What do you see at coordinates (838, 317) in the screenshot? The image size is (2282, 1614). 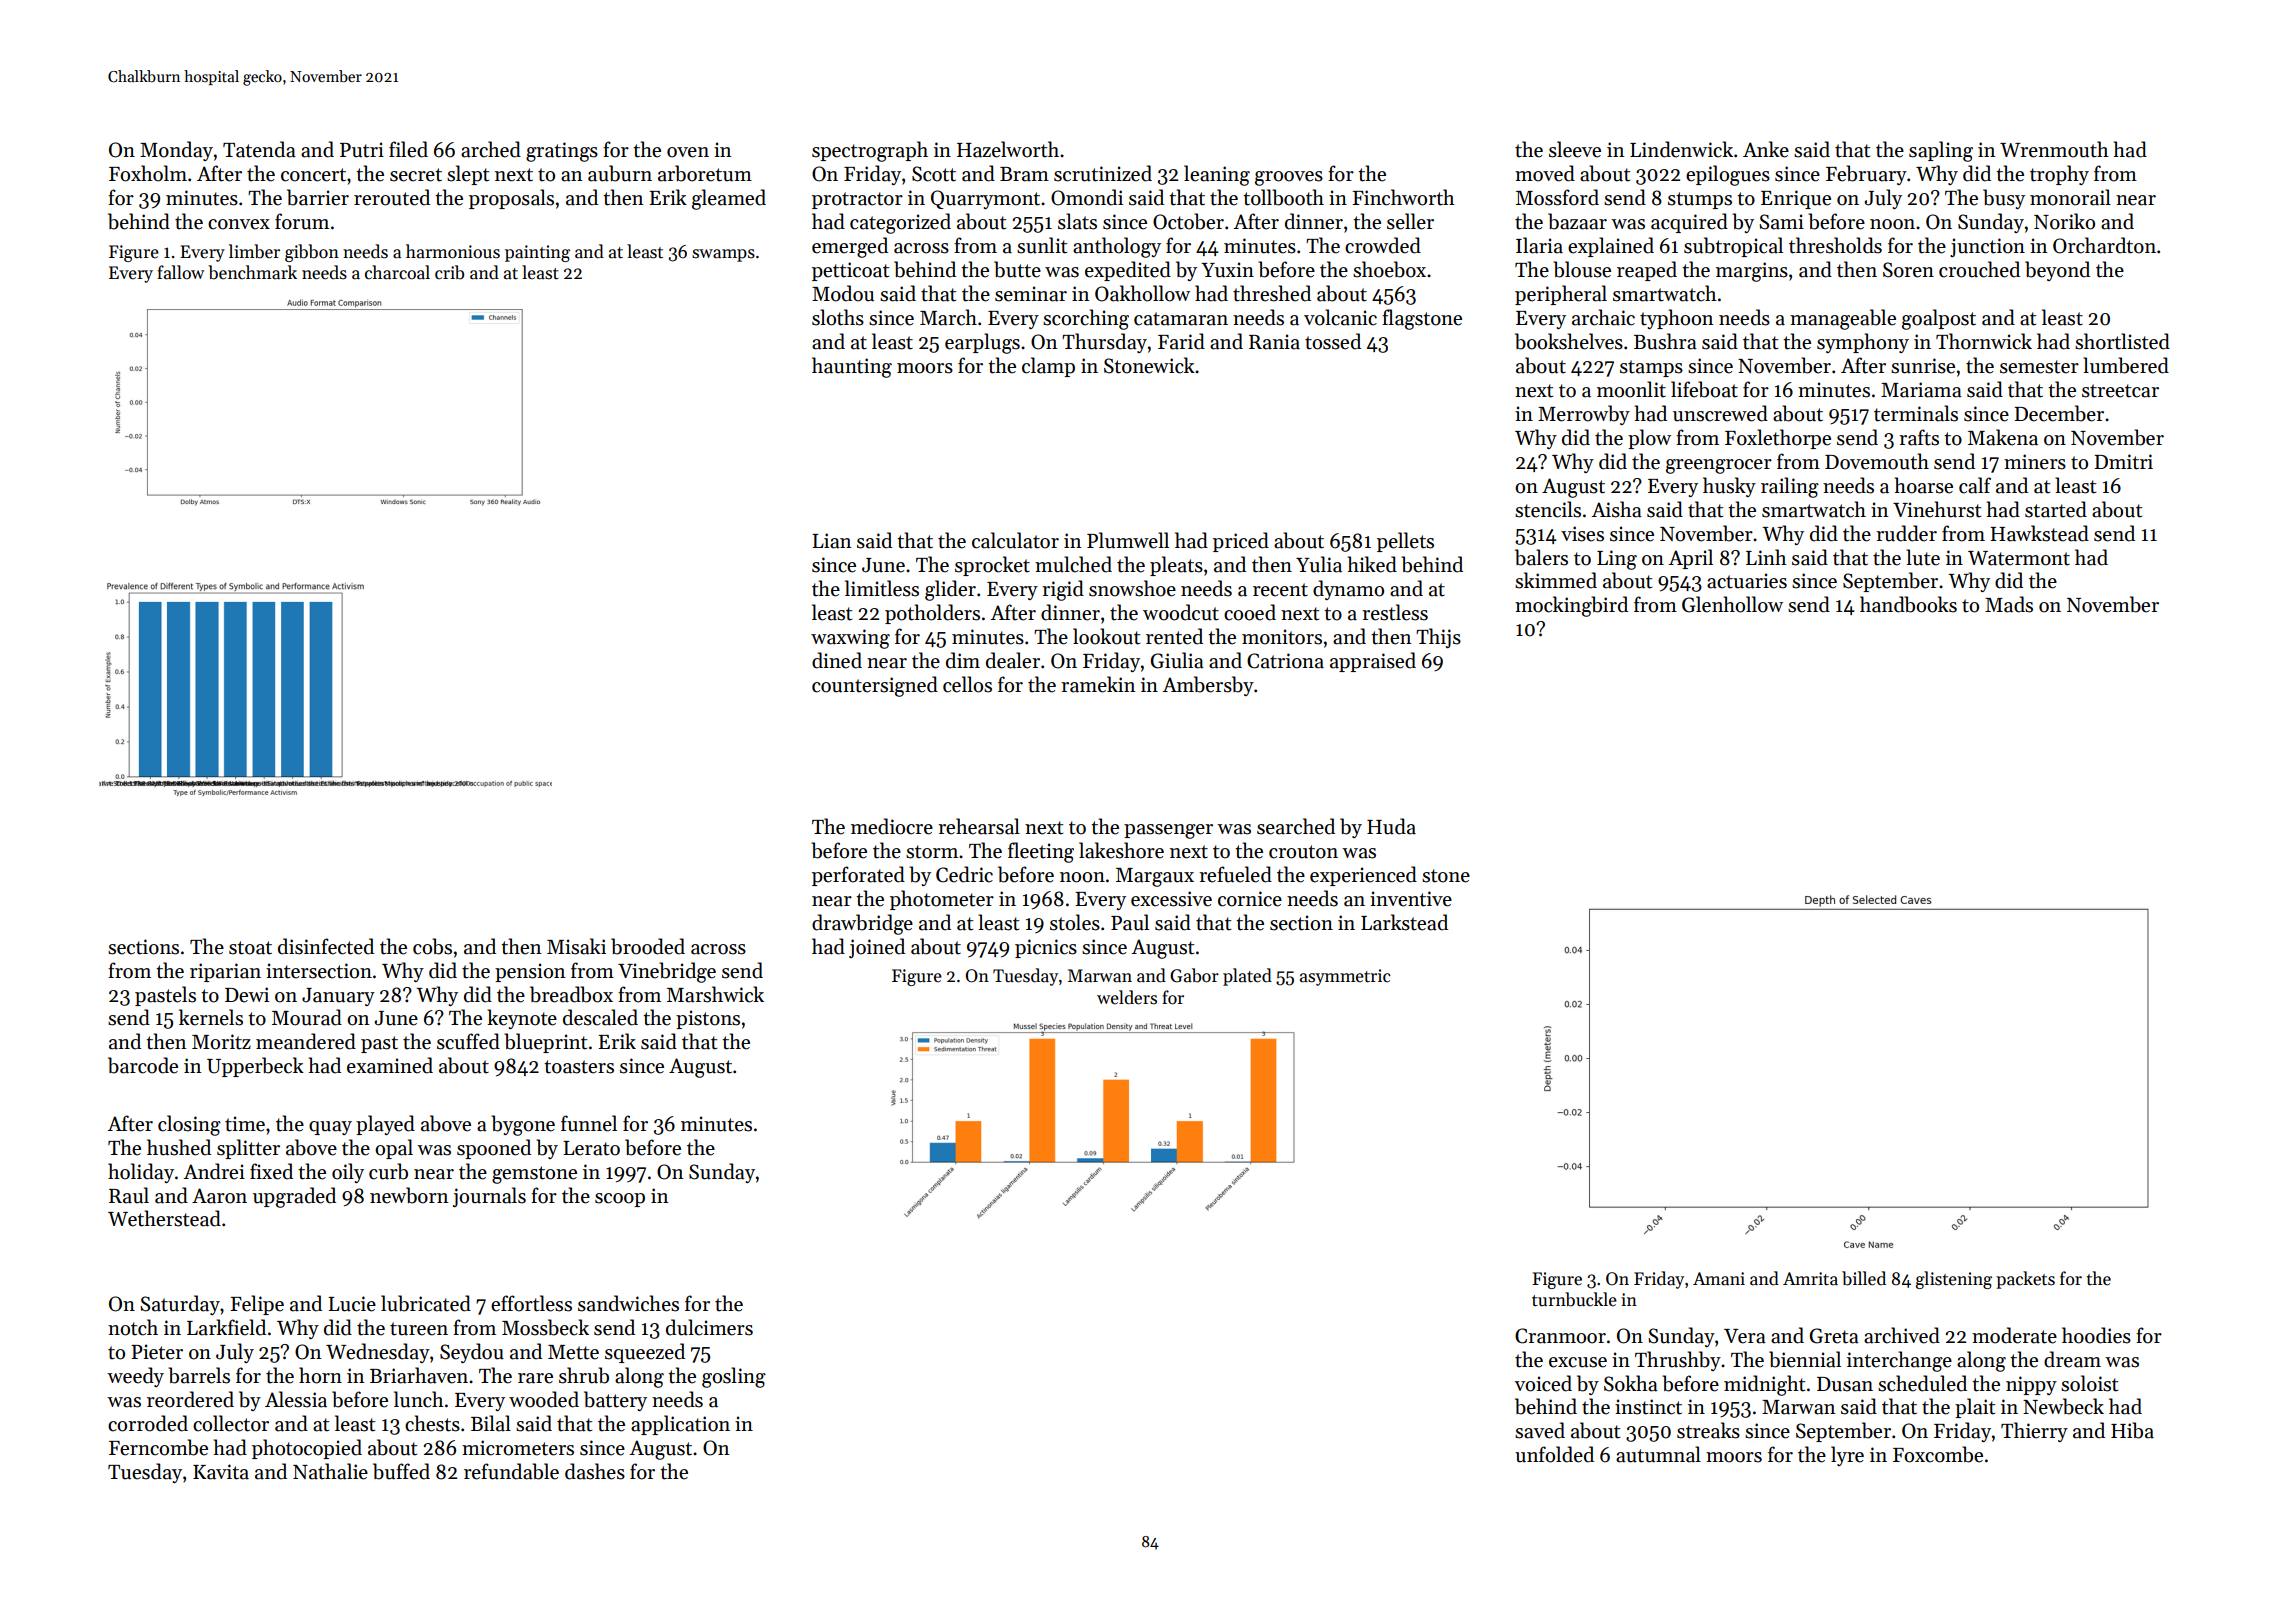 I see `sloths` at bounding box center [838, 317].
